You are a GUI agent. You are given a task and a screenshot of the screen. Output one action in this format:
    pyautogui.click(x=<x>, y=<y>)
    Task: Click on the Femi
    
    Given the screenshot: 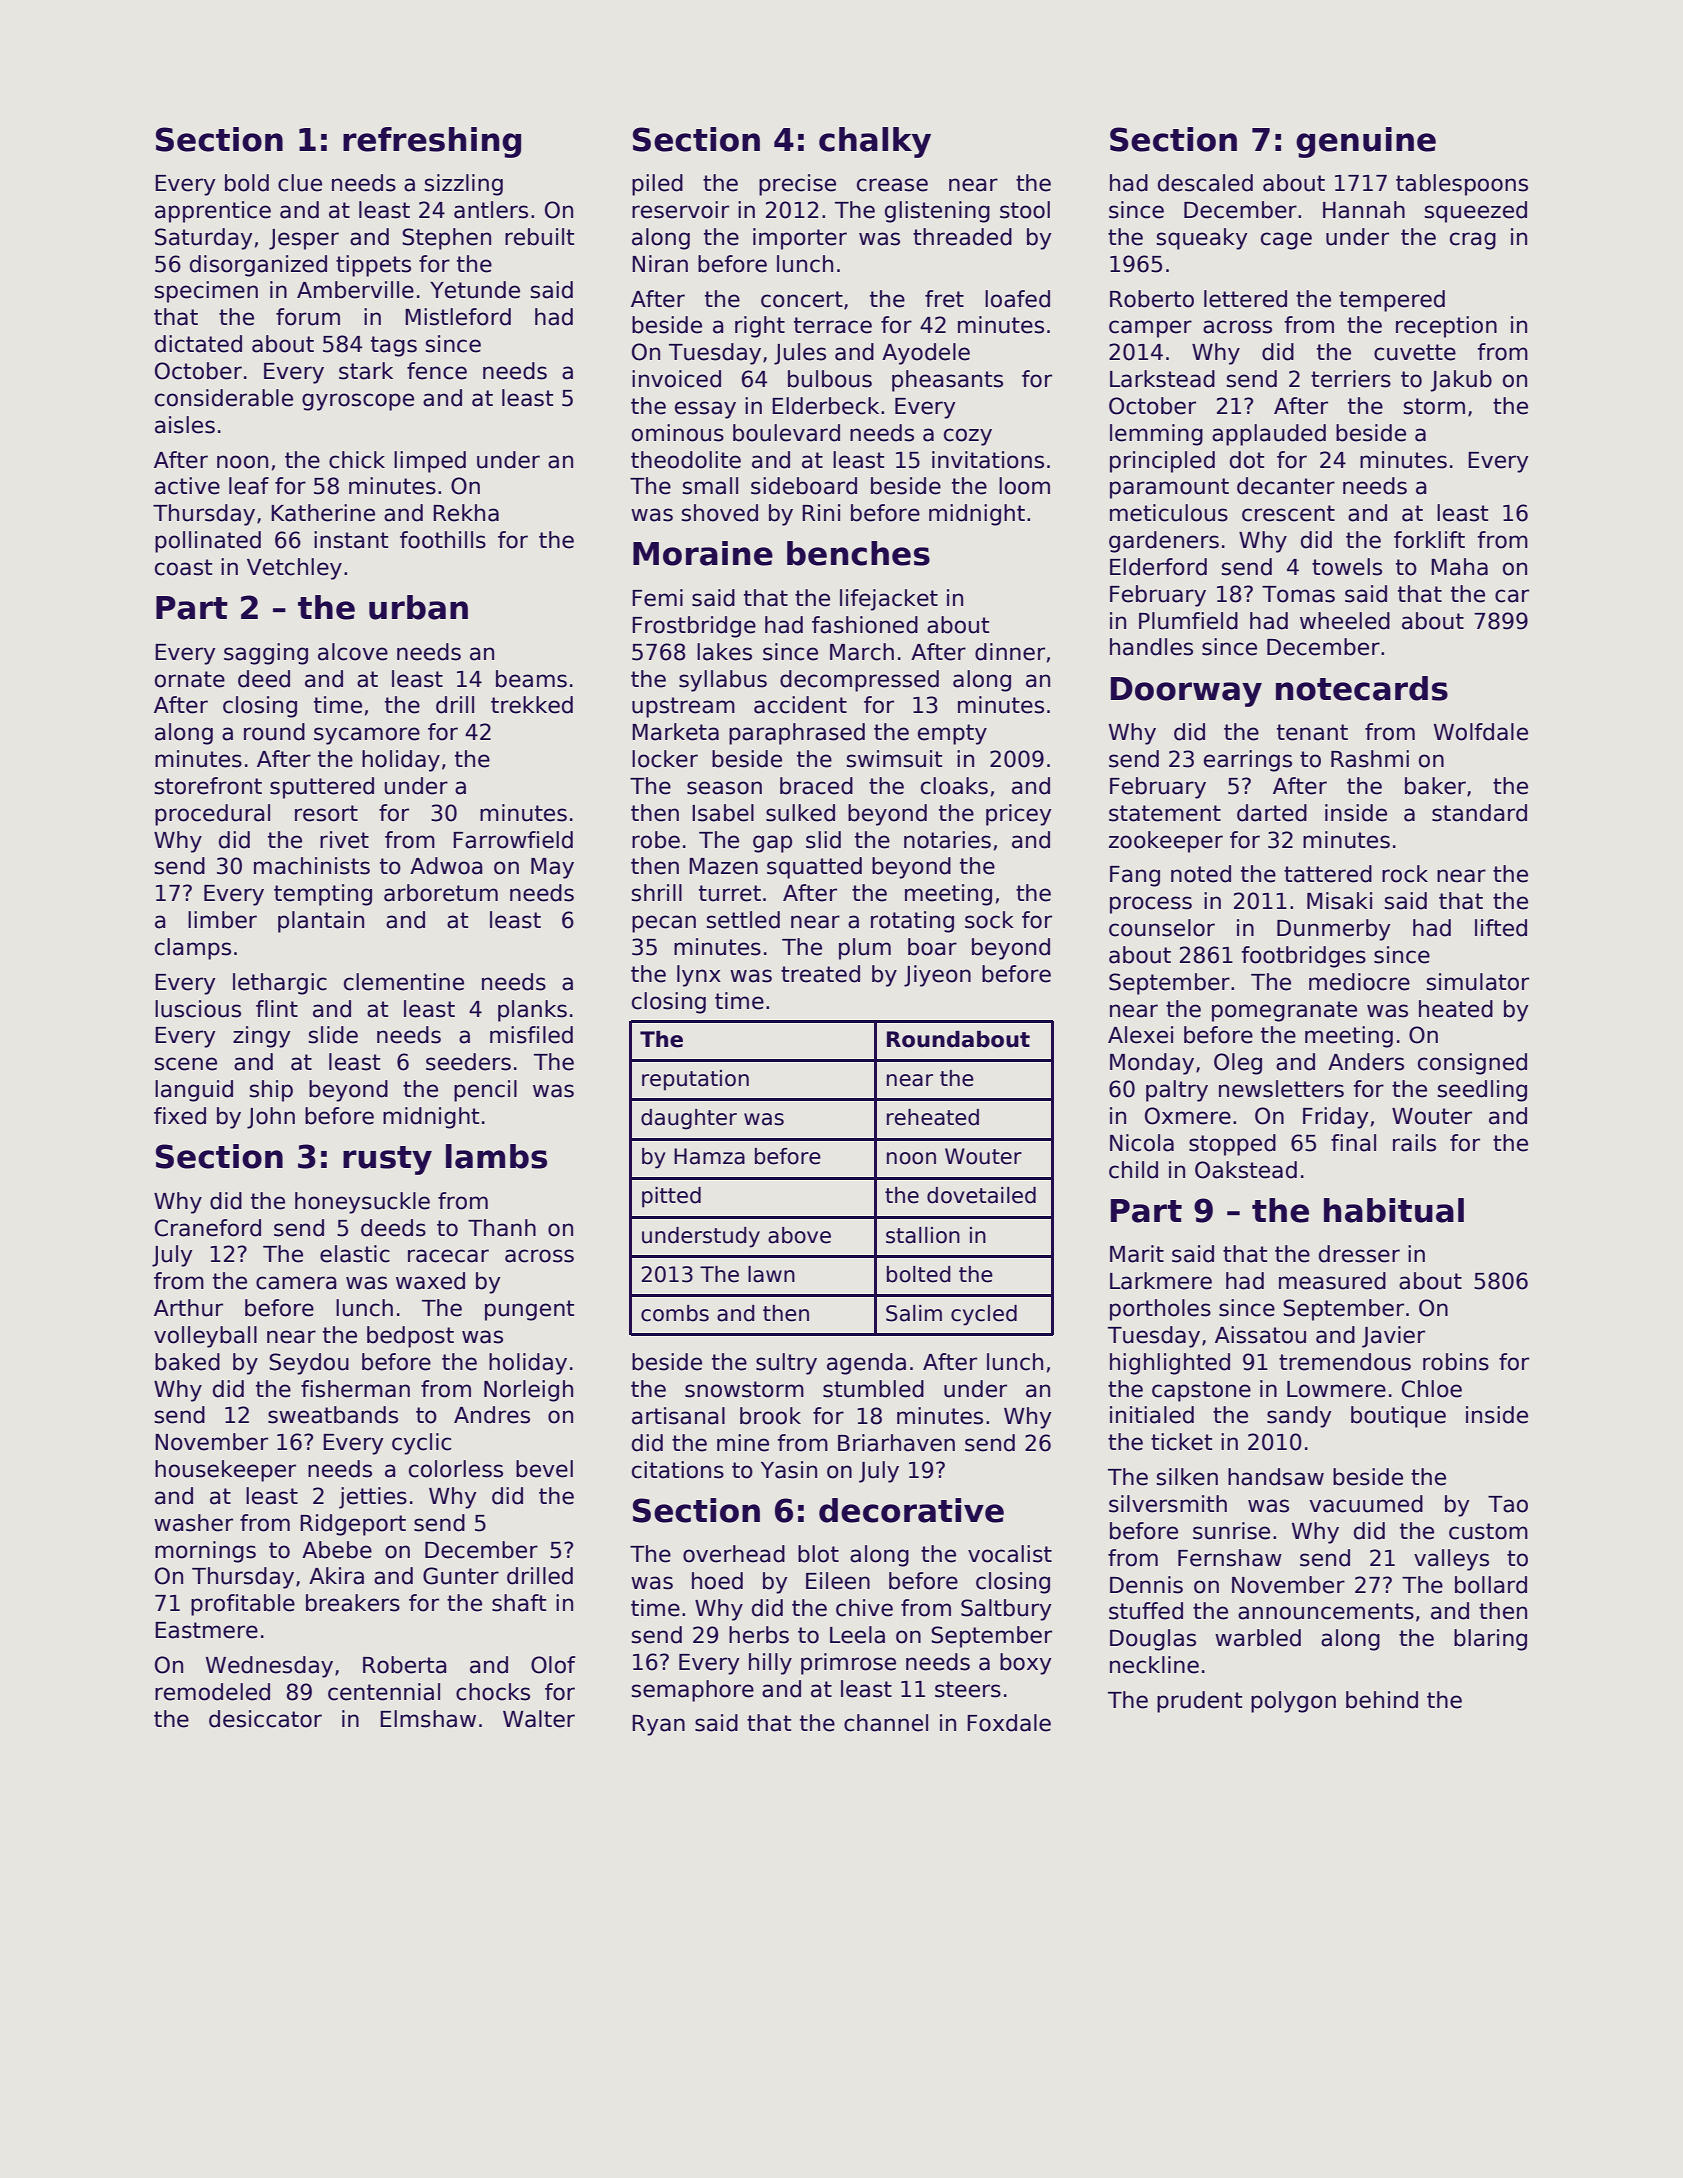 What is the action you would take?
    pyautogui.click(x=657, y=598)
